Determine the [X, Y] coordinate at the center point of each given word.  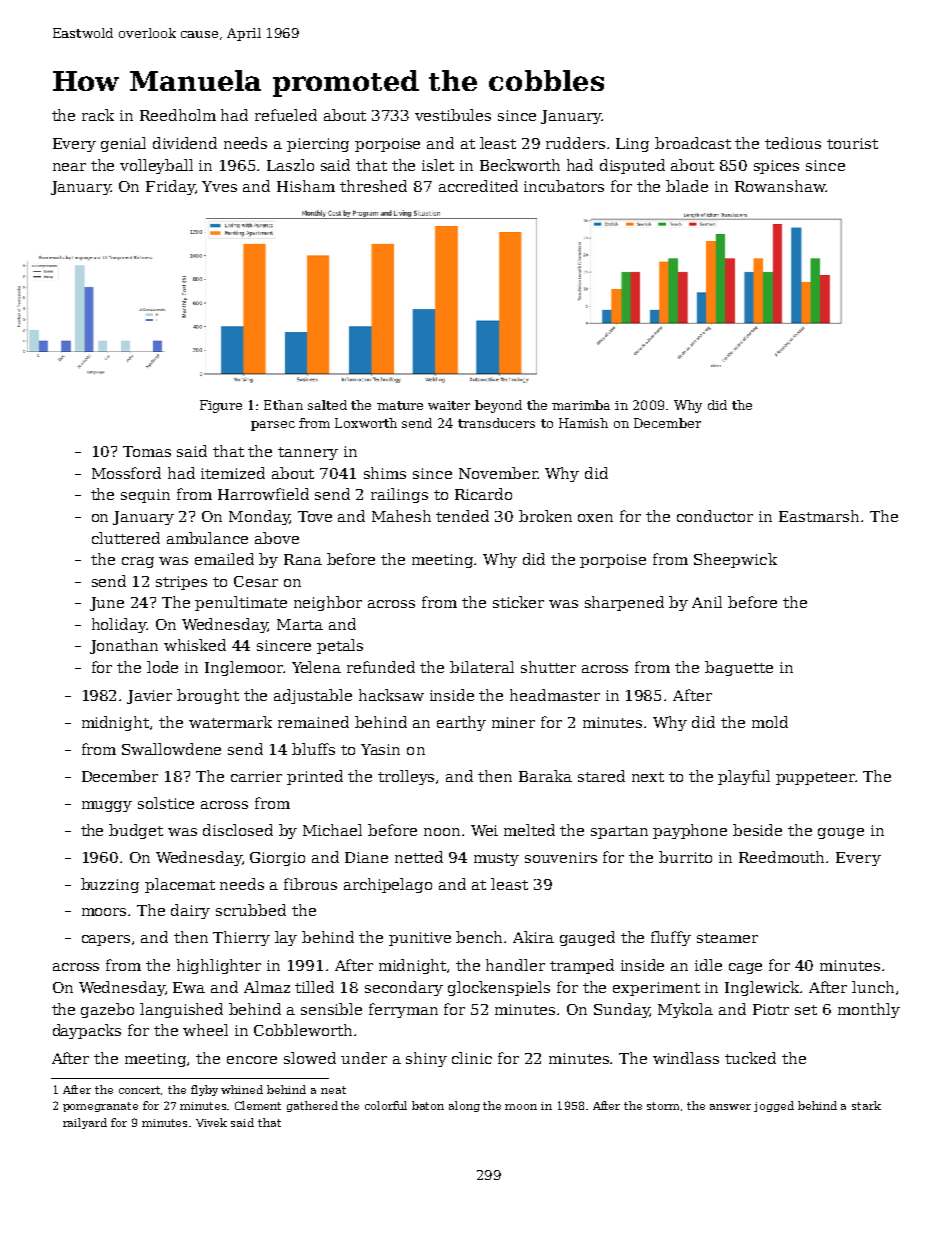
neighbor [328, 603]
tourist [852, 143]
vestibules [453, 115]
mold [770, 722]
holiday [119, 625]
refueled [286, 115]
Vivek [211, 1122]
